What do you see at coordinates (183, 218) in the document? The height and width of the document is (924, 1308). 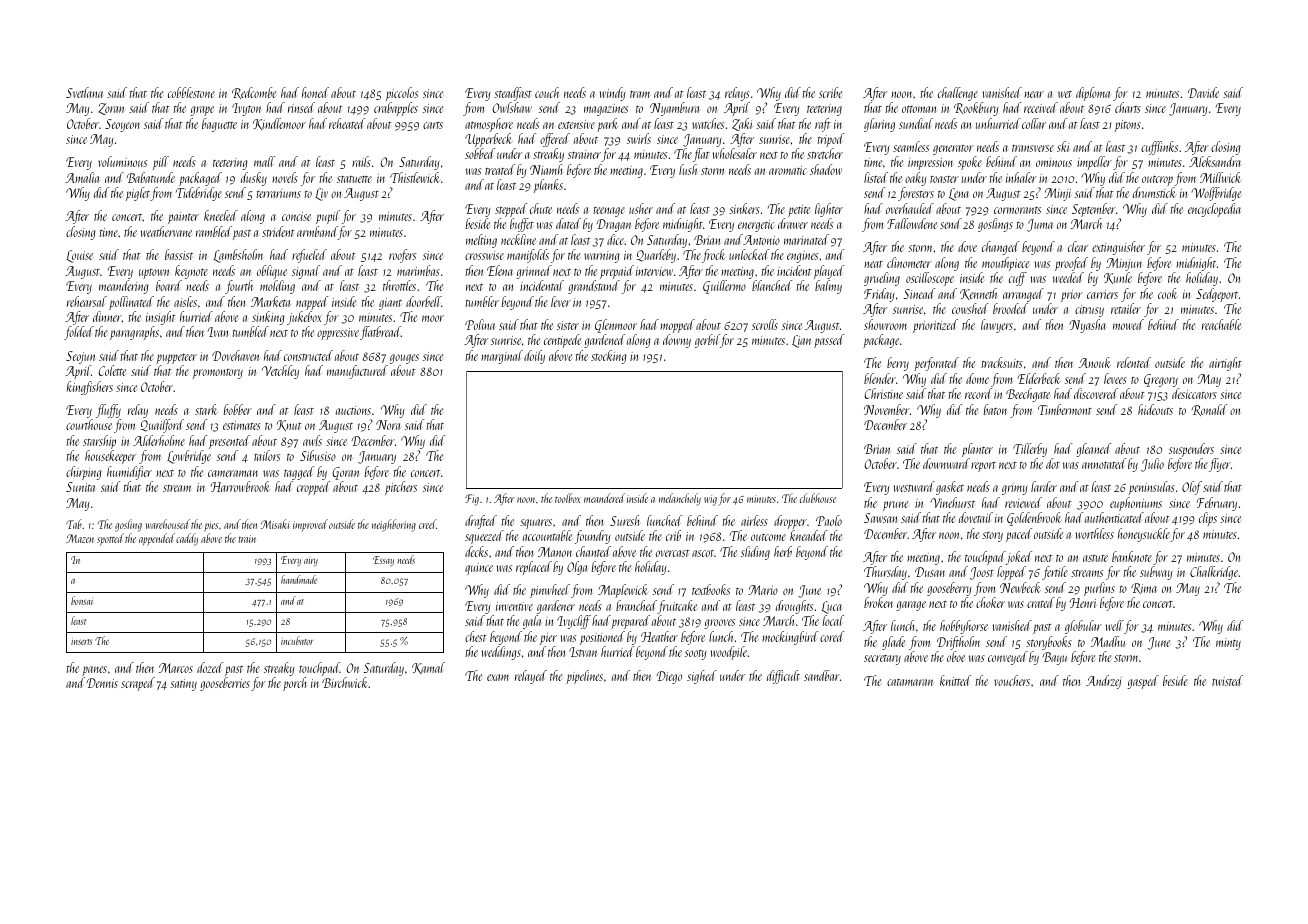 I see `painter` at bounding box center [183, 218].
